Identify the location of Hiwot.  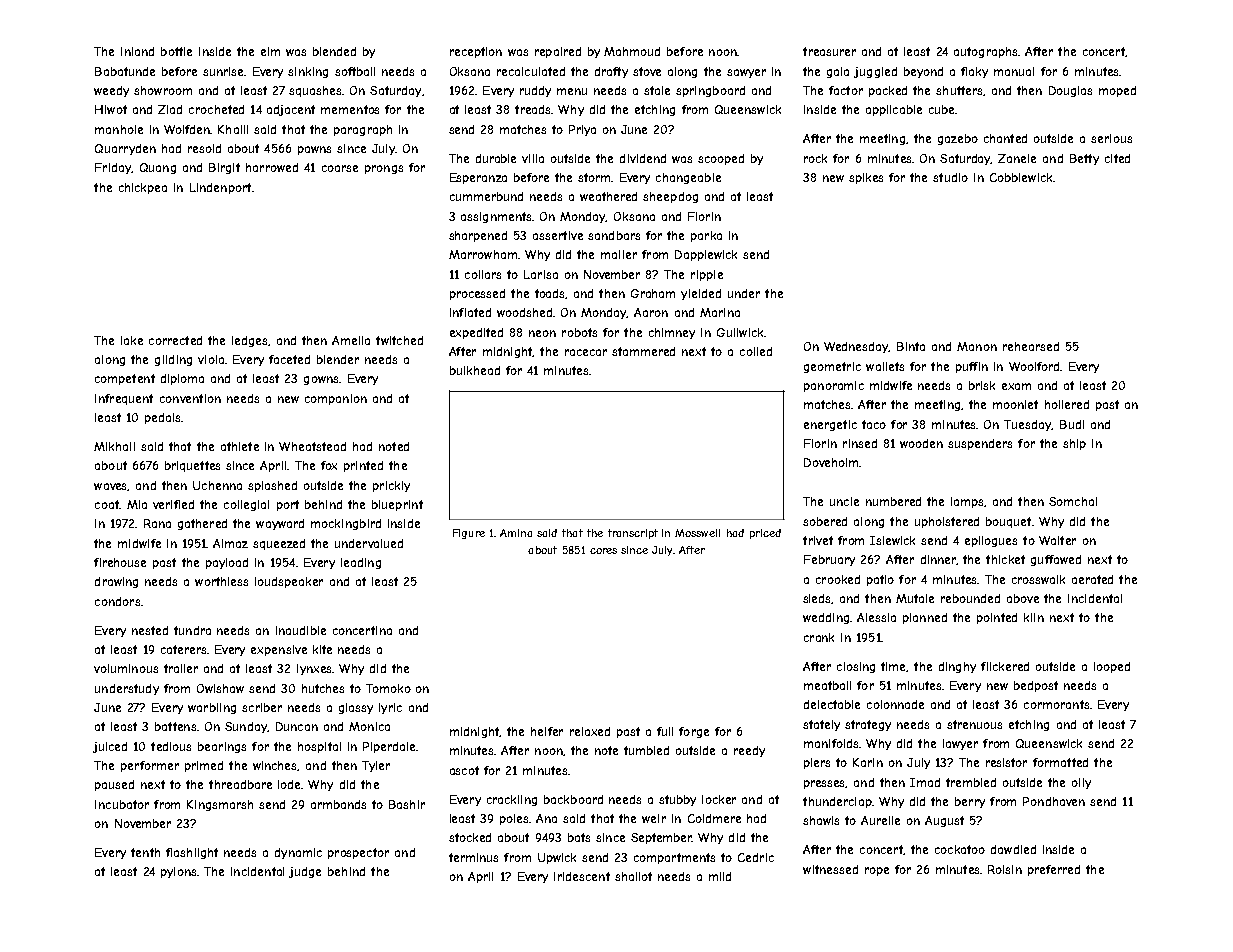
(111, 109).
